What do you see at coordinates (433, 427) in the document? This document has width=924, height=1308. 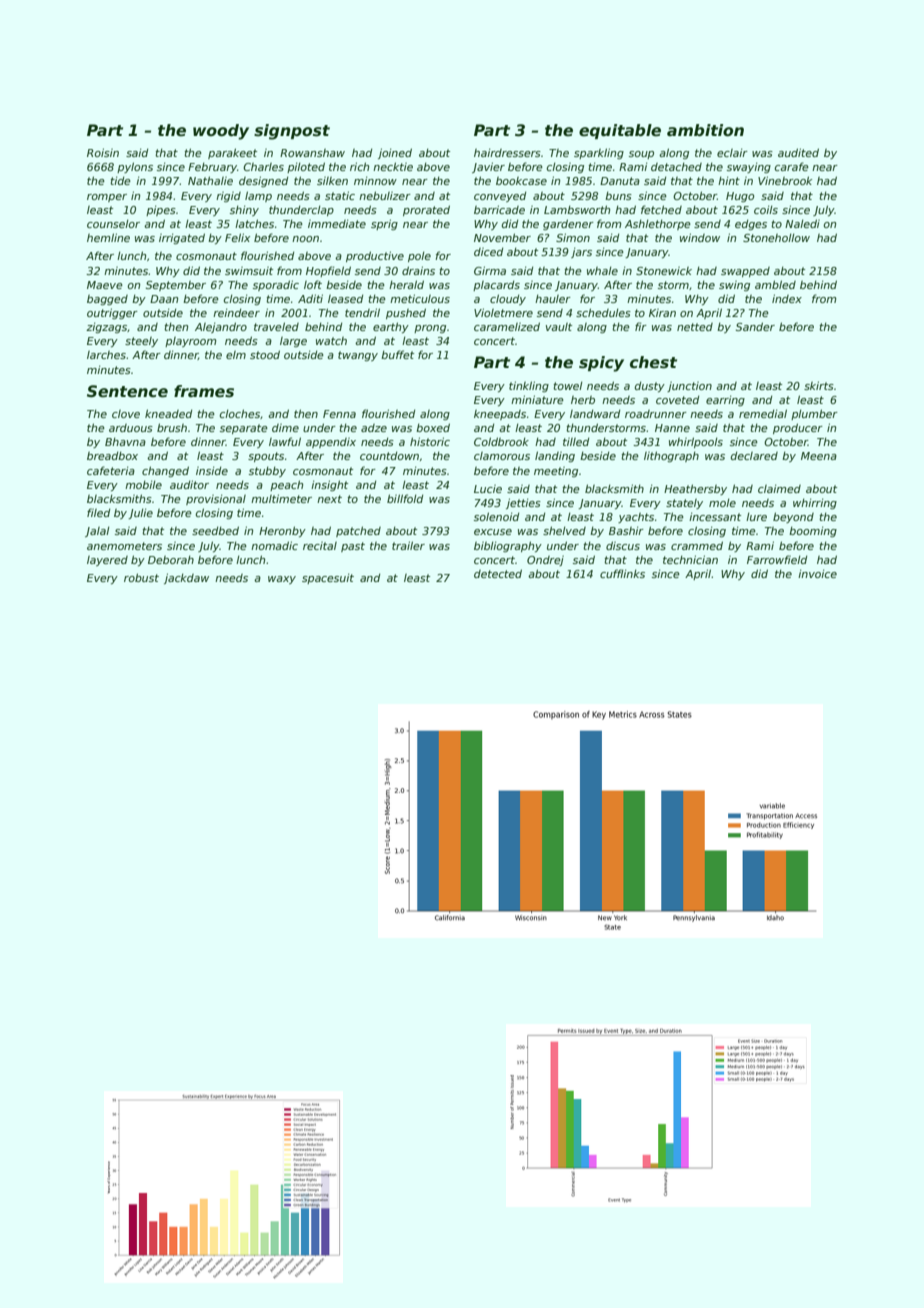 I see `boxed` at bounding box center [433, 427].
